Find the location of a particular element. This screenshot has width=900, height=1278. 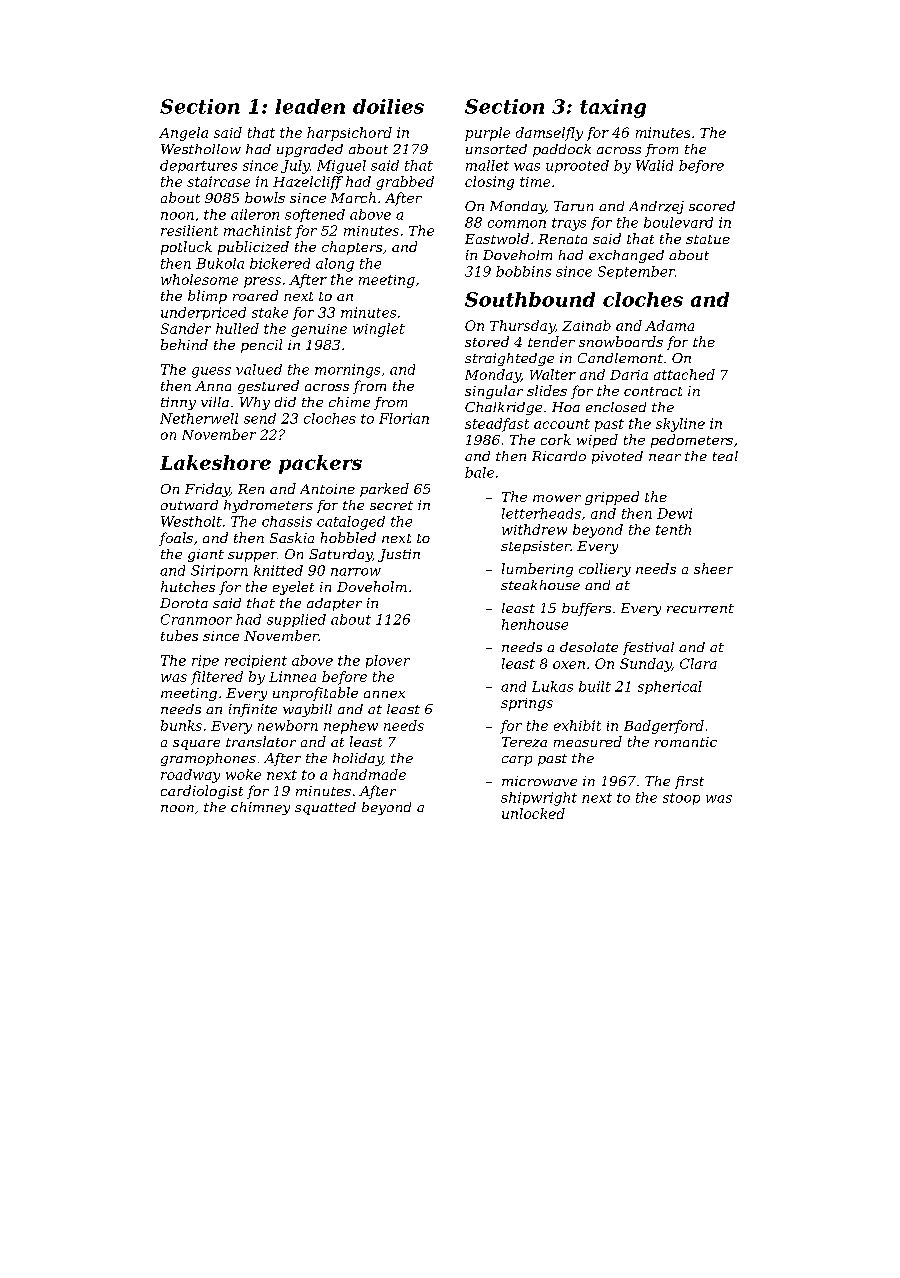

plover is located at coordinates (388, 661).
